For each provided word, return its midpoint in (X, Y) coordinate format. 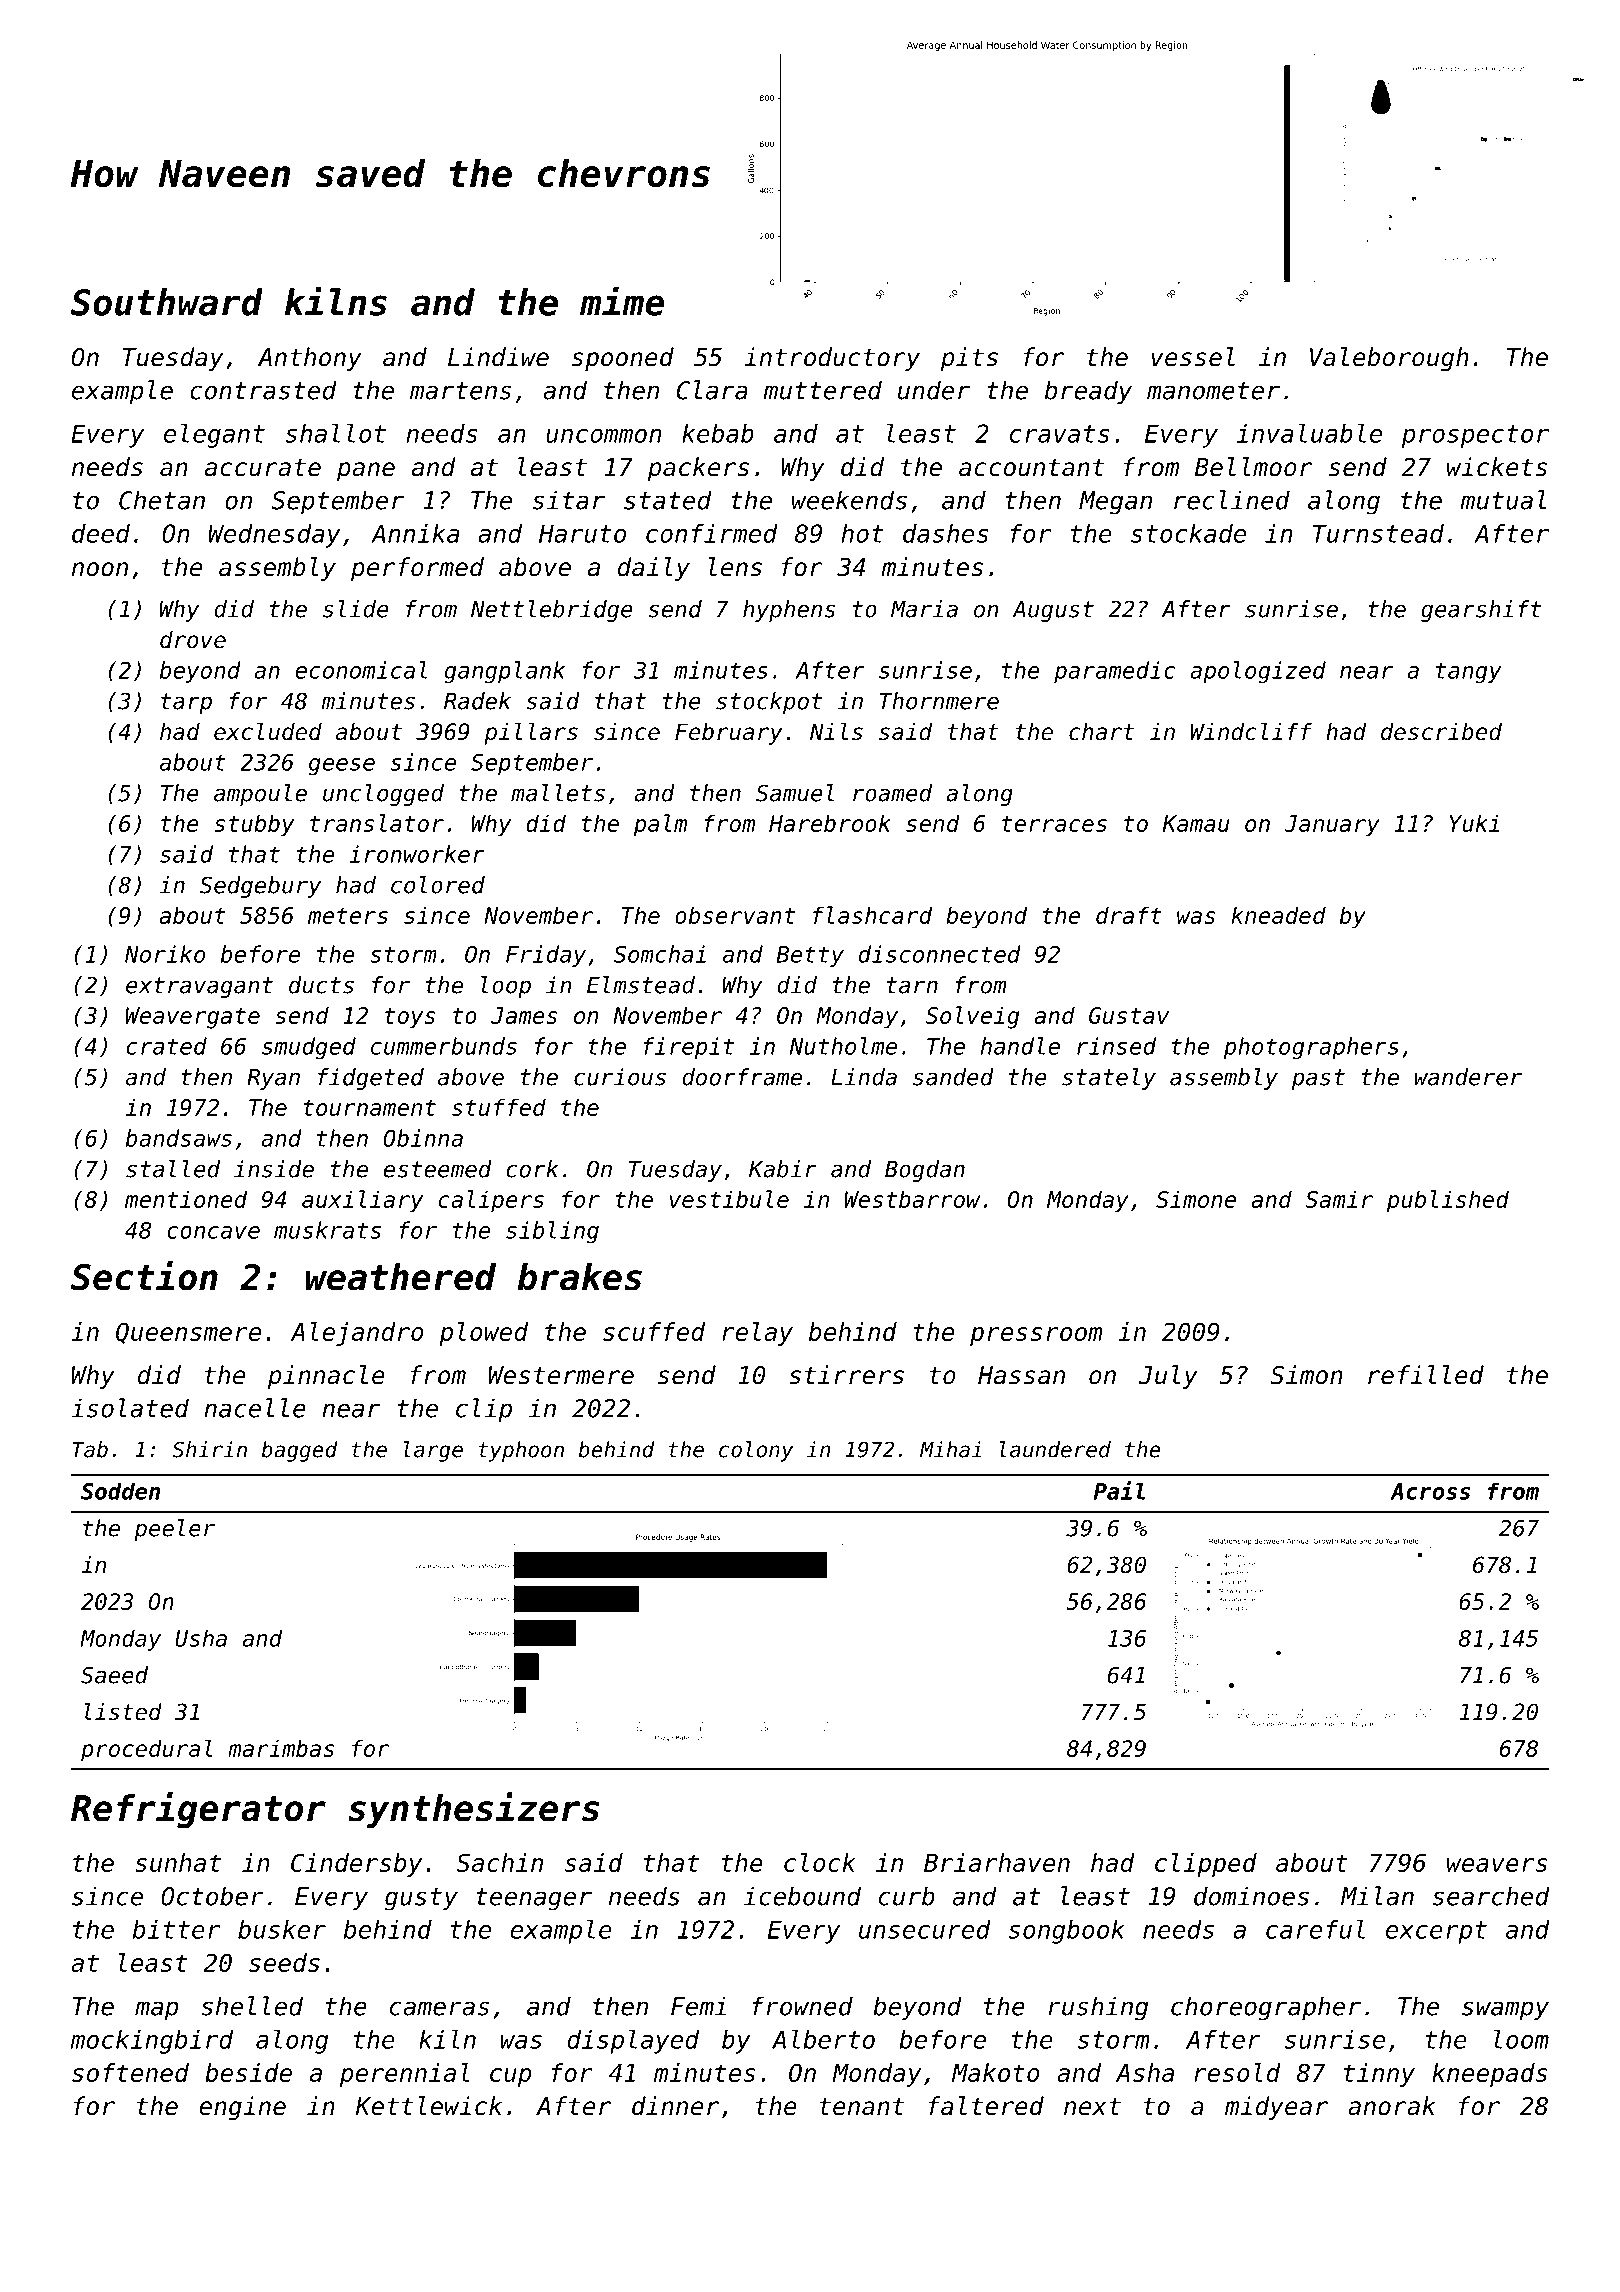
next (1092, 2107)
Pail (1119, 1490)
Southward (167, 302)
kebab (718, 433)
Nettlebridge (552, 611)
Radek (477, 701)
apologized (1258, 672)
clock (820, 1862)
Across (1430, 1491)
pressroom (1036, 1336)
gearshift (1481, 611)
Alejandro (357, 1334)
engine (242, 2108)
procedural (147, 1750)
